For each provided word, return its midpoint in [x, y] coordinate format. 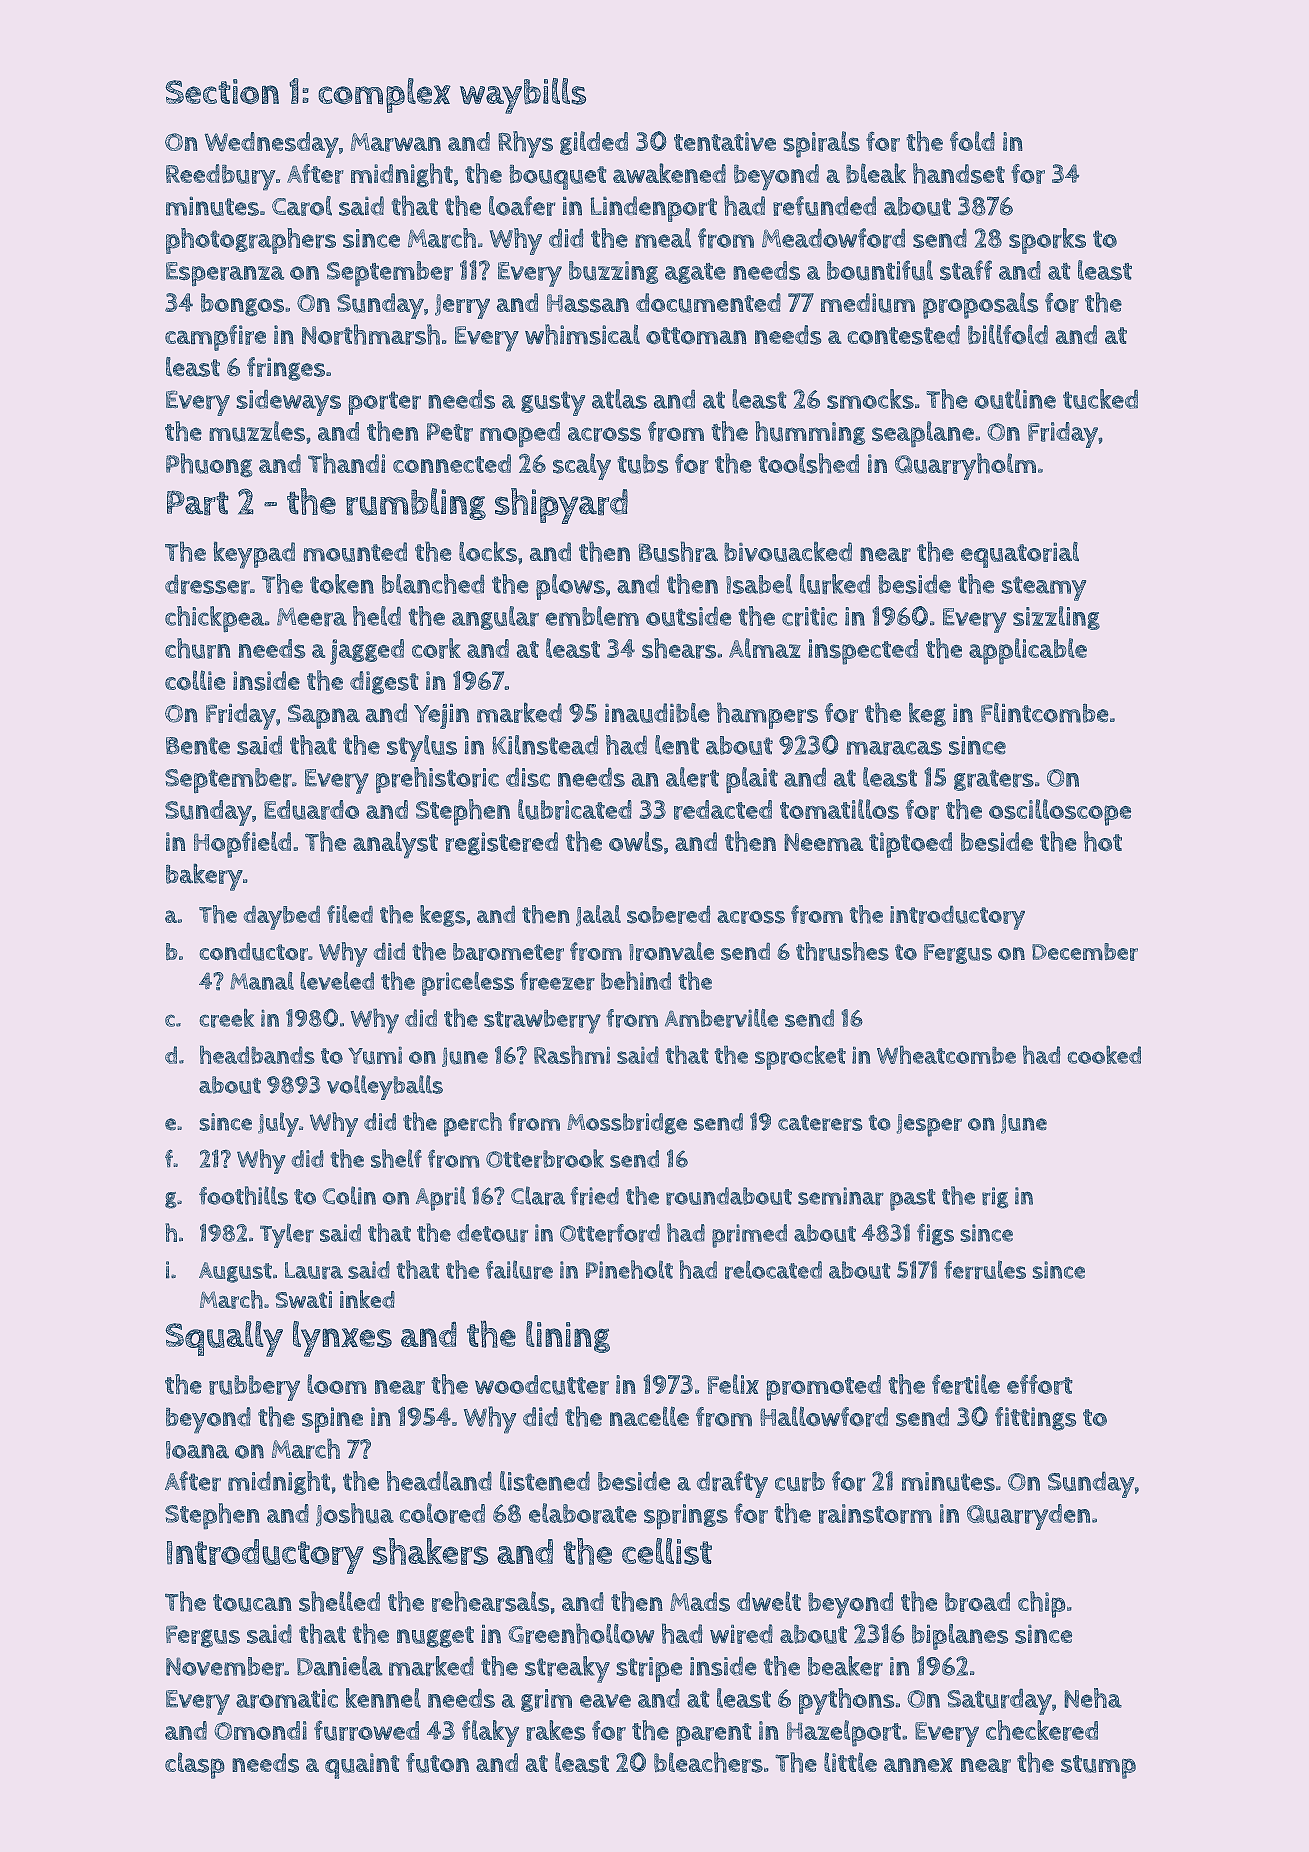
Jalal [598, 916]
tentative [725, 141]
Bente [198, 746]
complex [384, 95]
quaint [362, 1766]
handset [959, 173]
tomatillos [839, 809]
